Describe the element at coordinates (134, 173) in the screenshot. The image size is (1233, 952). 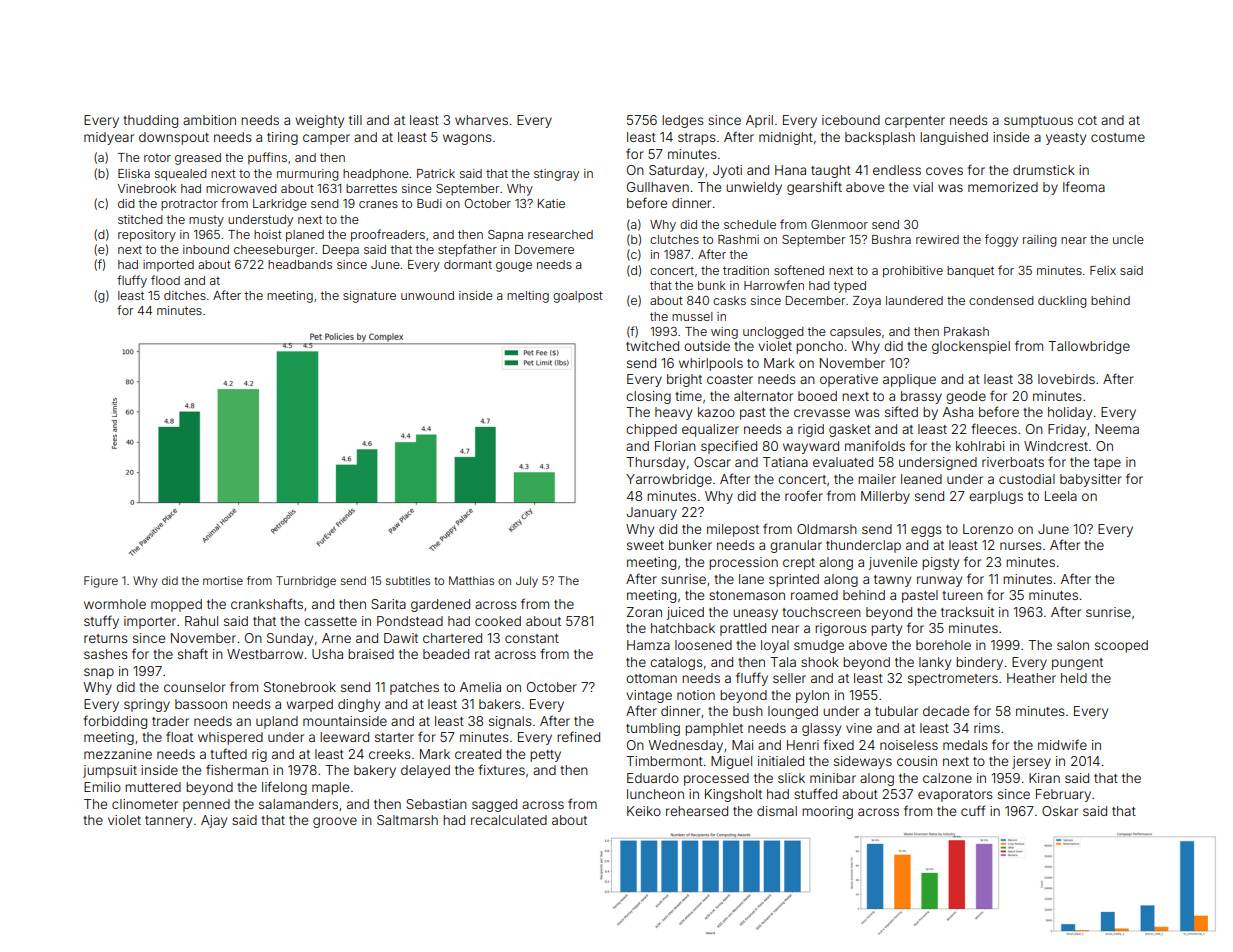
I see `Eliska` at that location.
